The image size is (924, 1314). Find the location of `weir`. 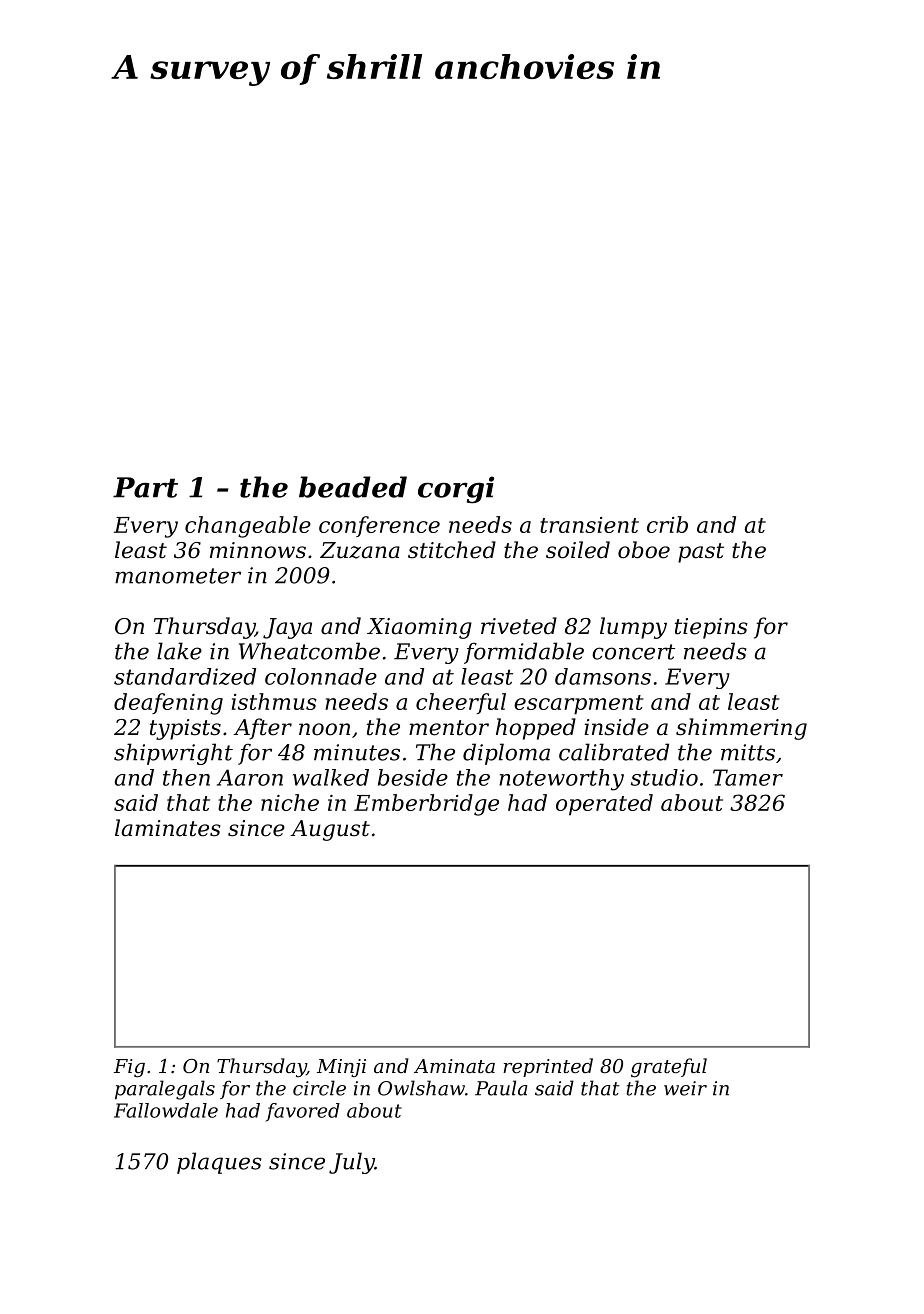

weir is located at coordinates (685, 1088).
